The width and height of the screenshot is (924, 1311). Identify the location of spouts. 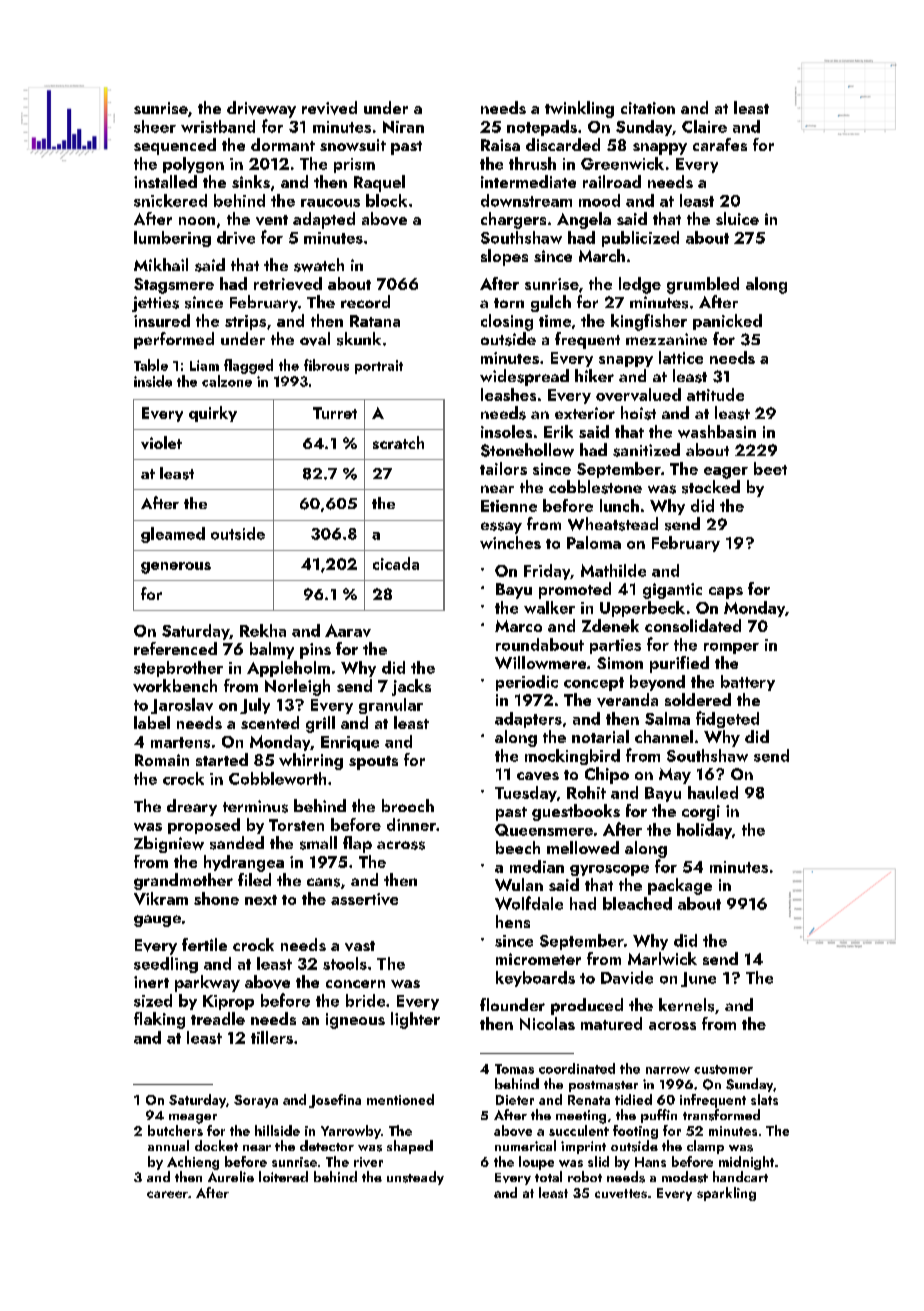
(373, 763).
